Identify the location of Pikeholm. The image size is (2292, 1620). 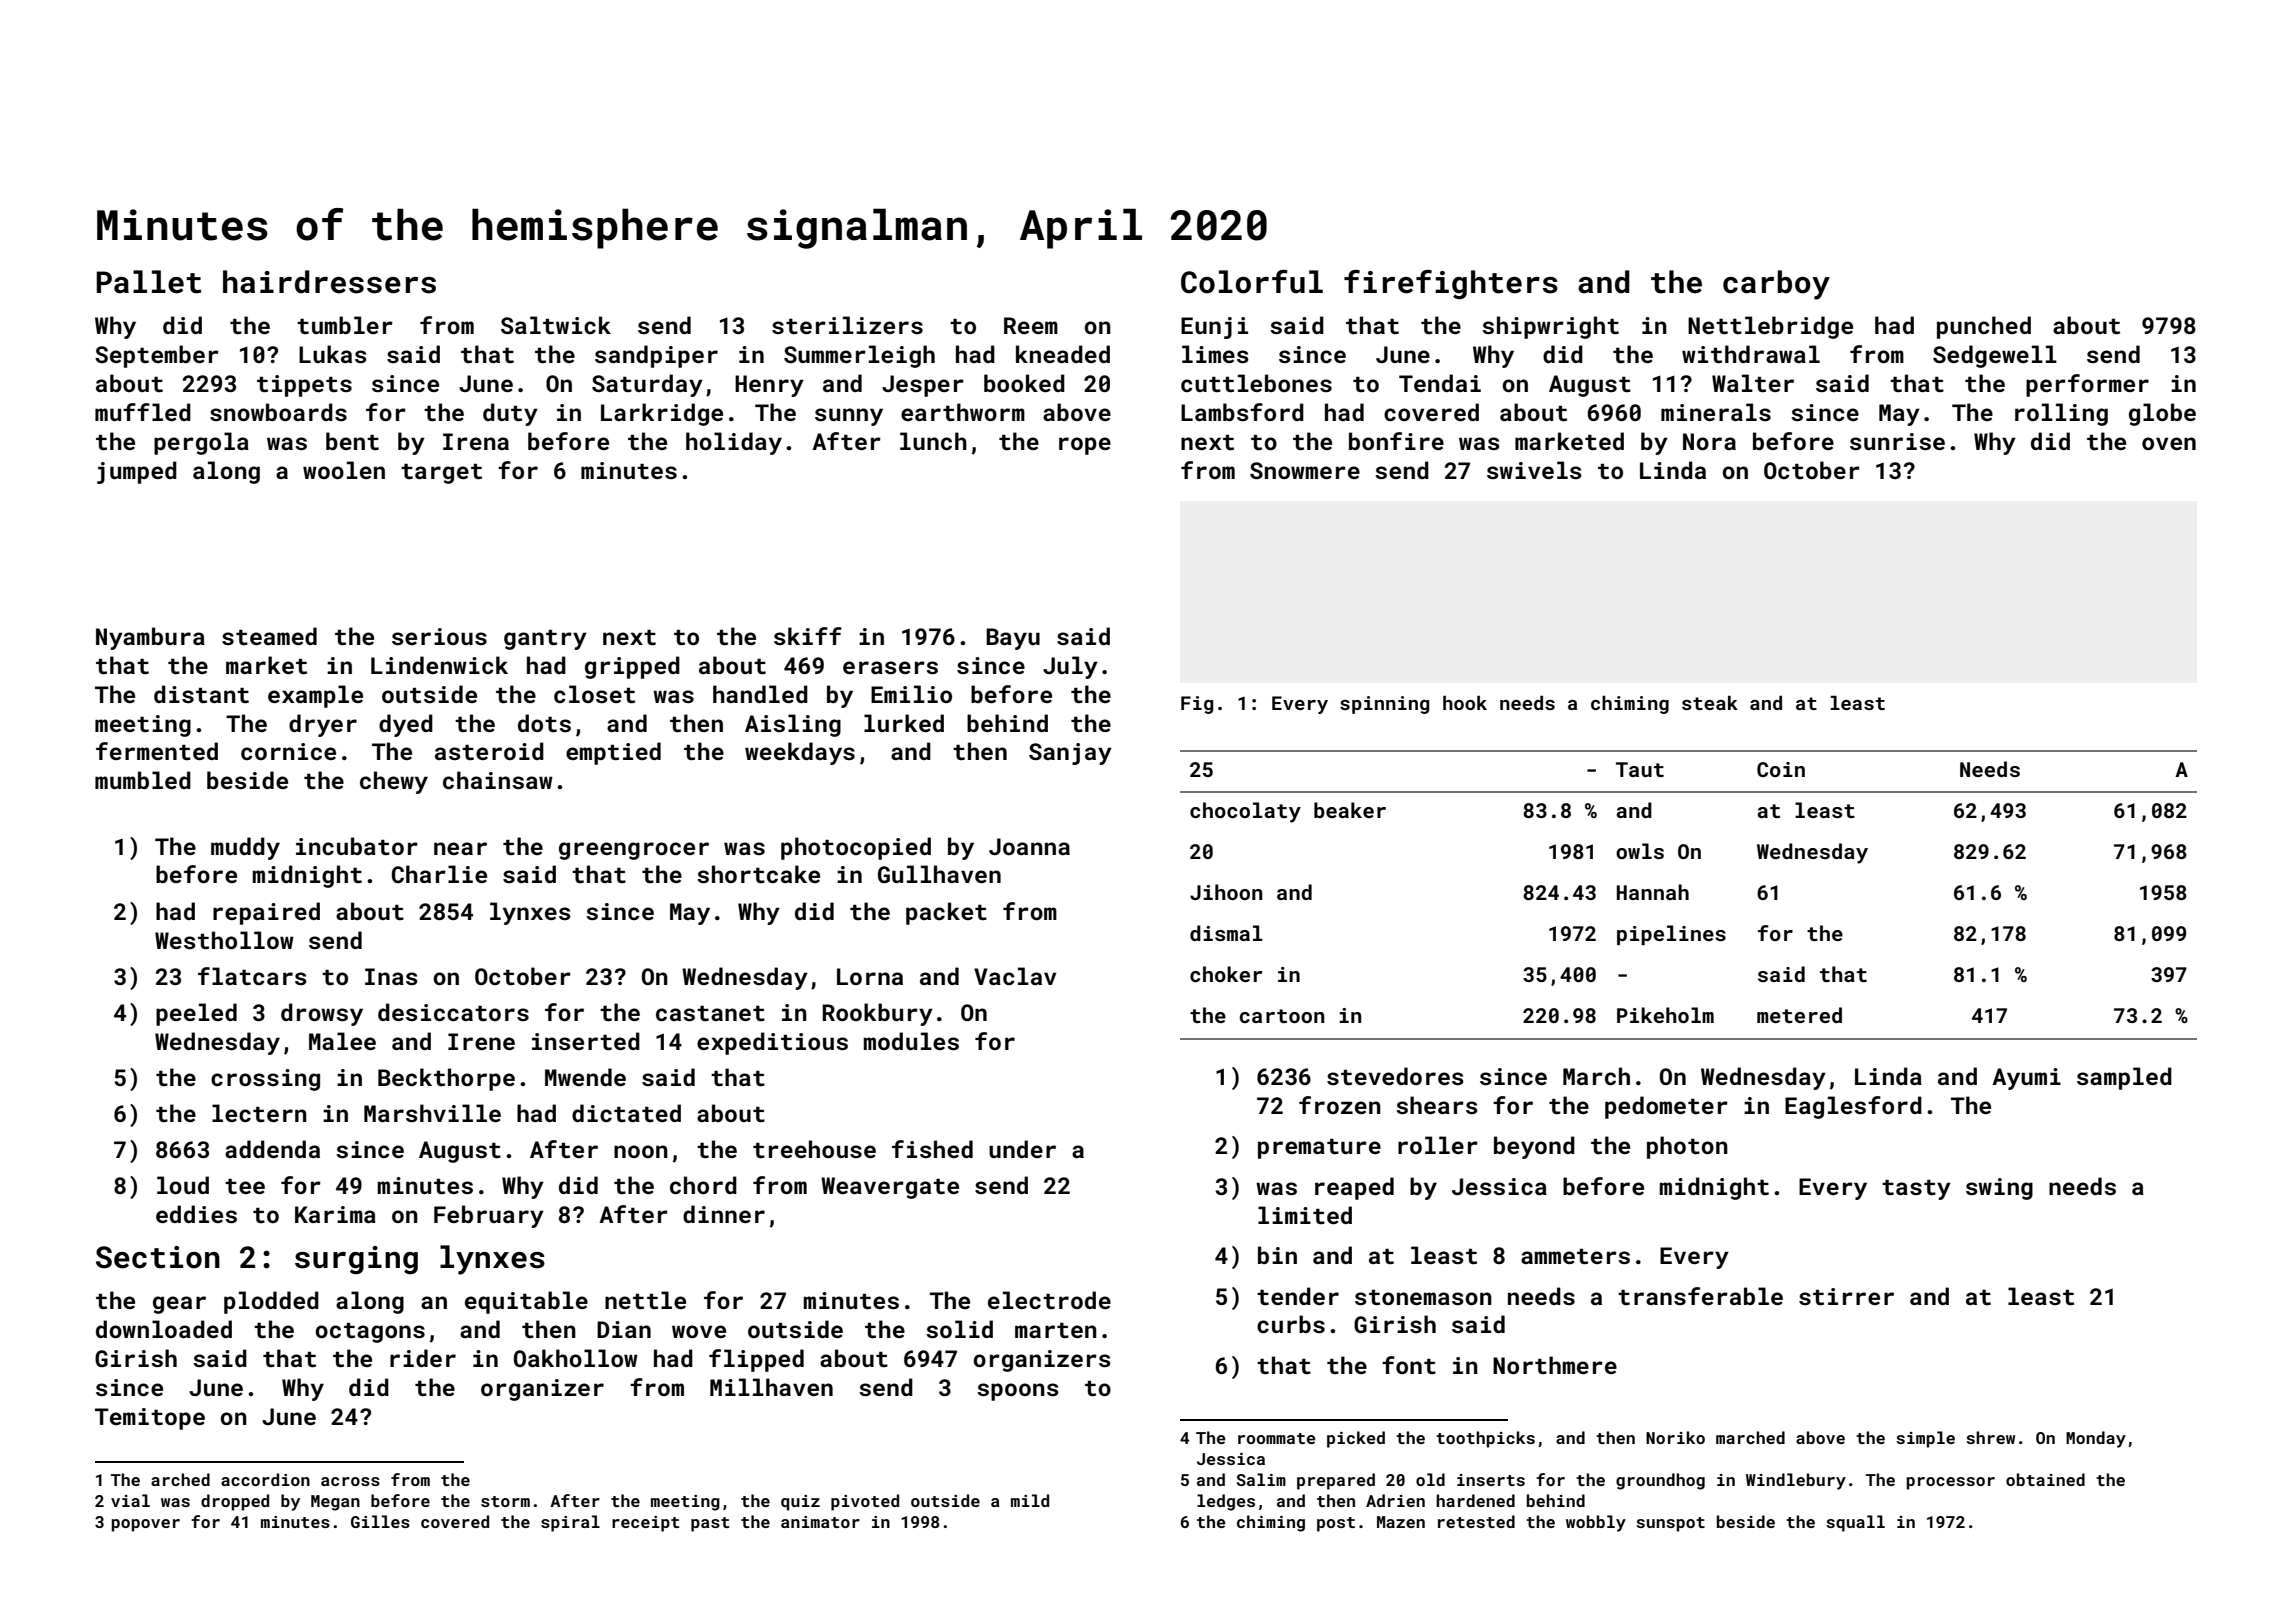
(1665, 1015).
